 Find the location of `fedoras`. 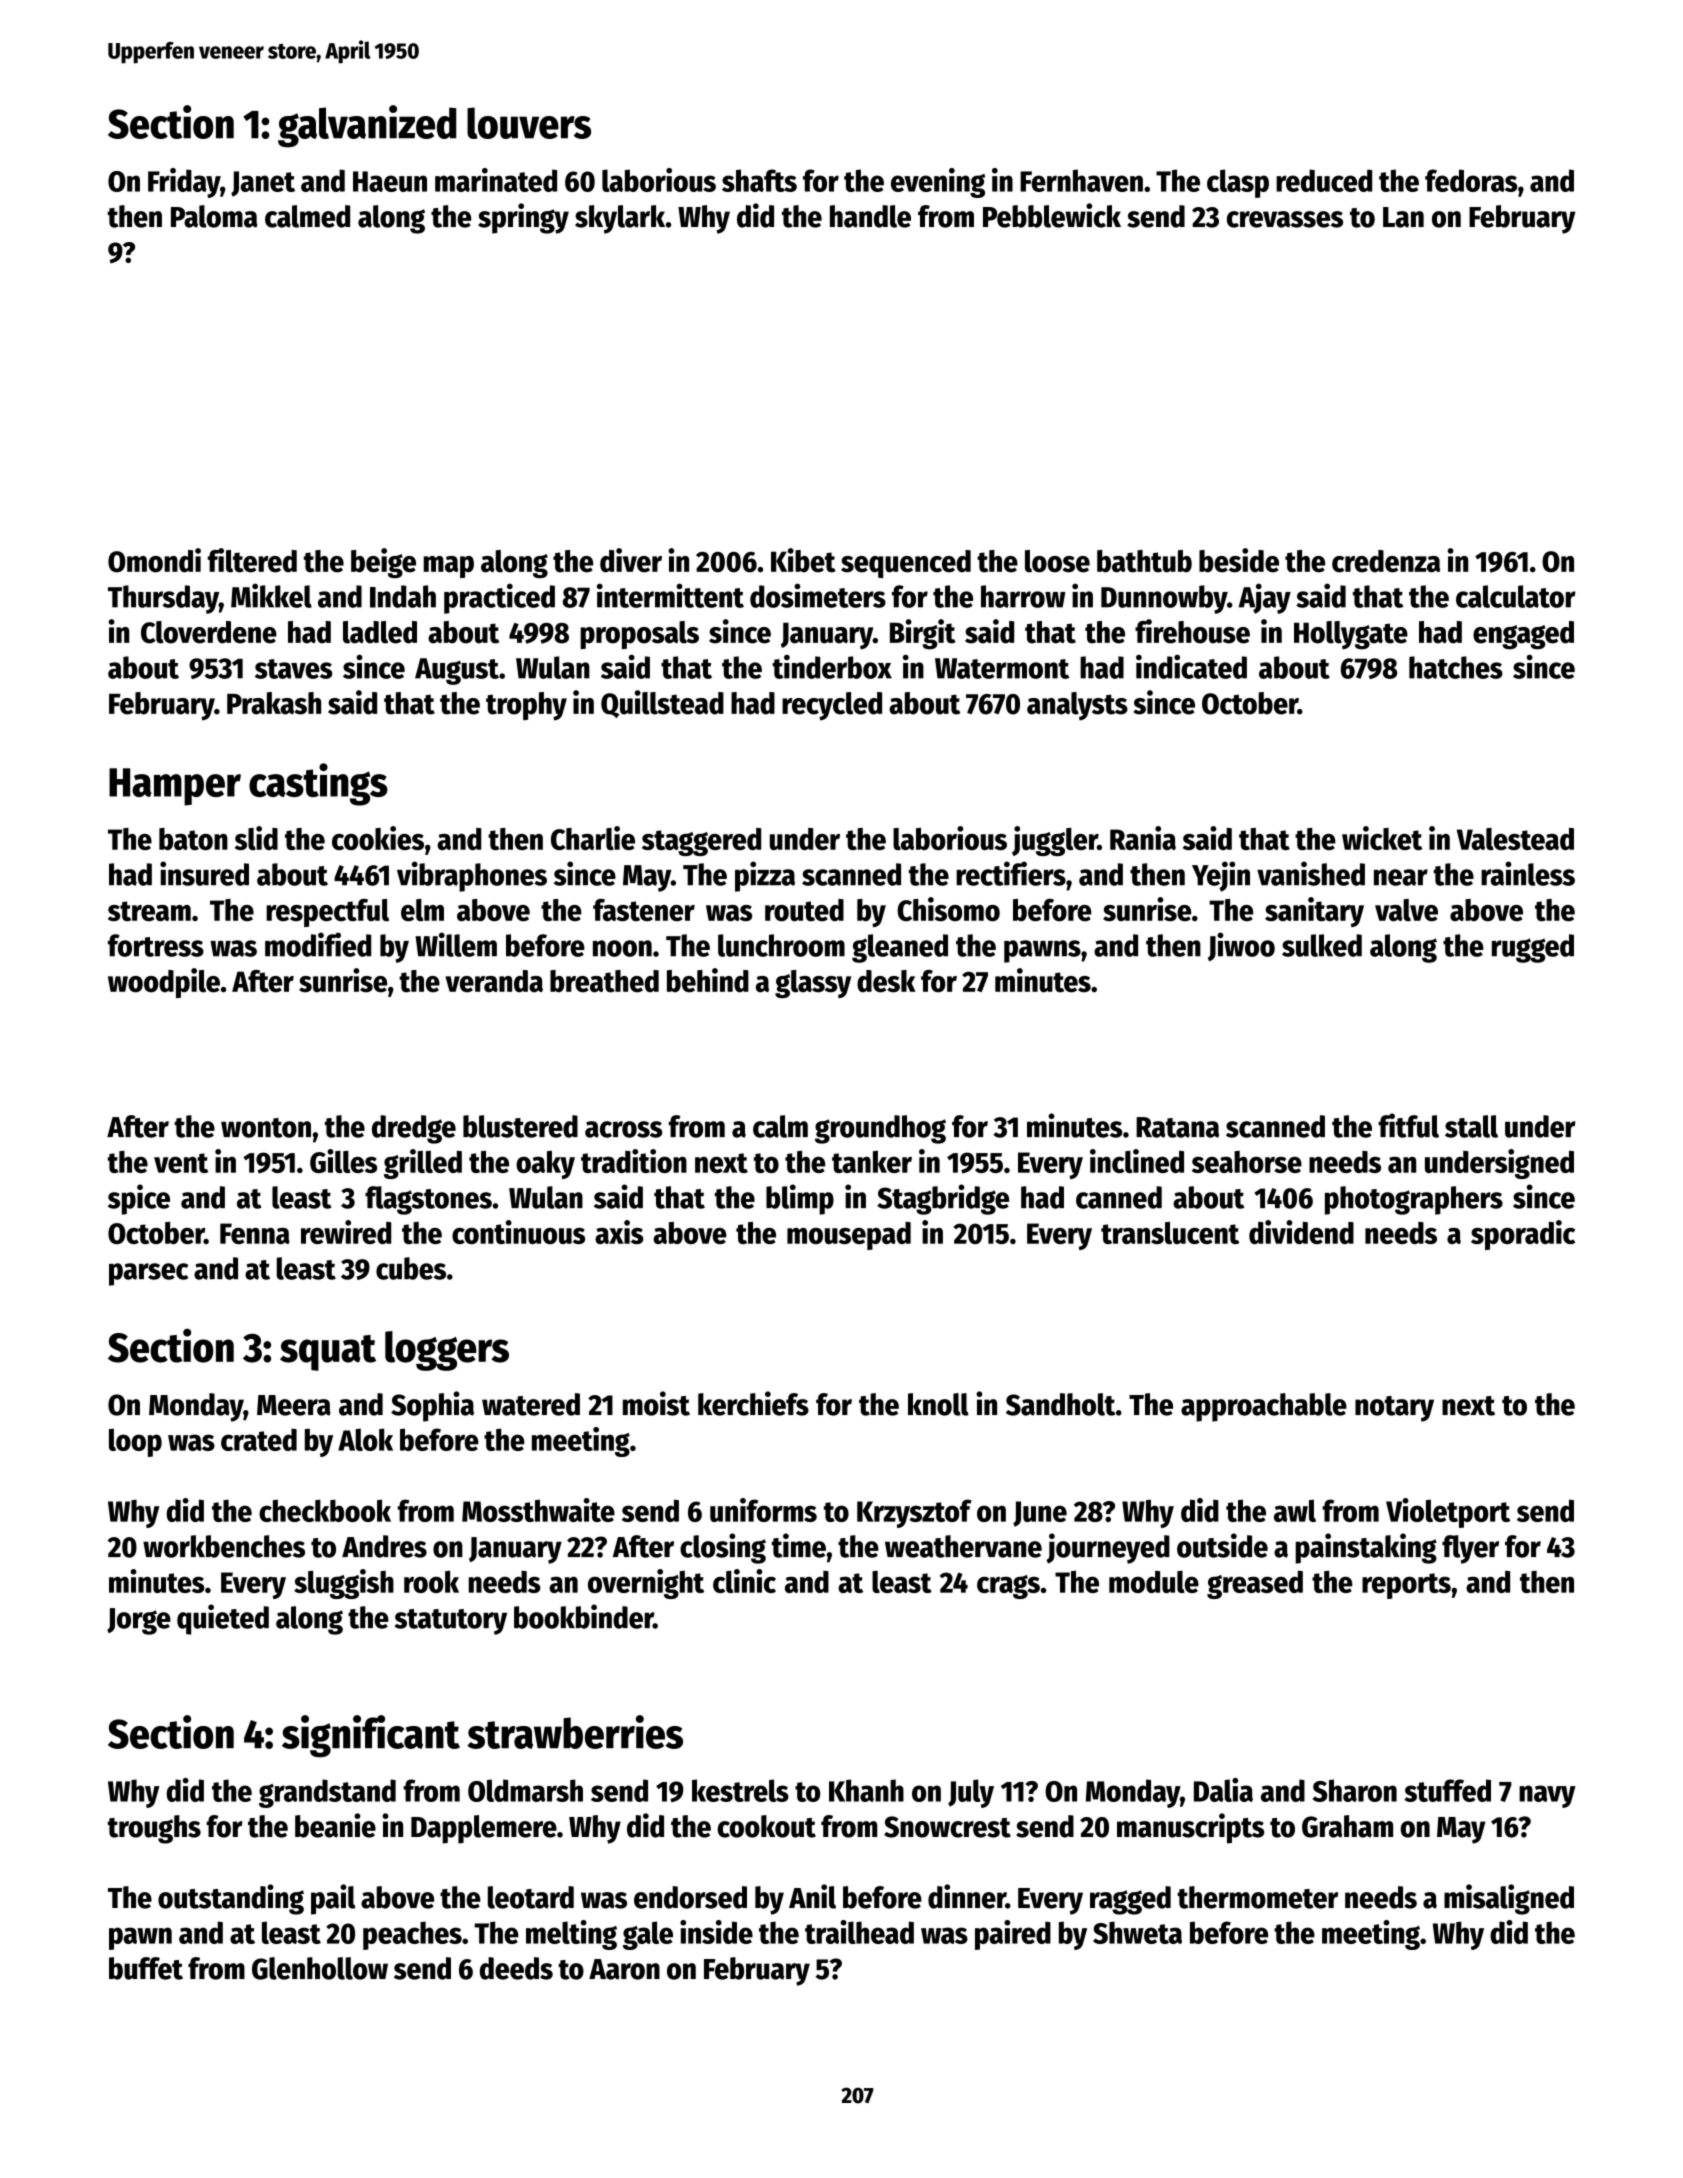

fedoras is located at coordinates (1471, 180).
